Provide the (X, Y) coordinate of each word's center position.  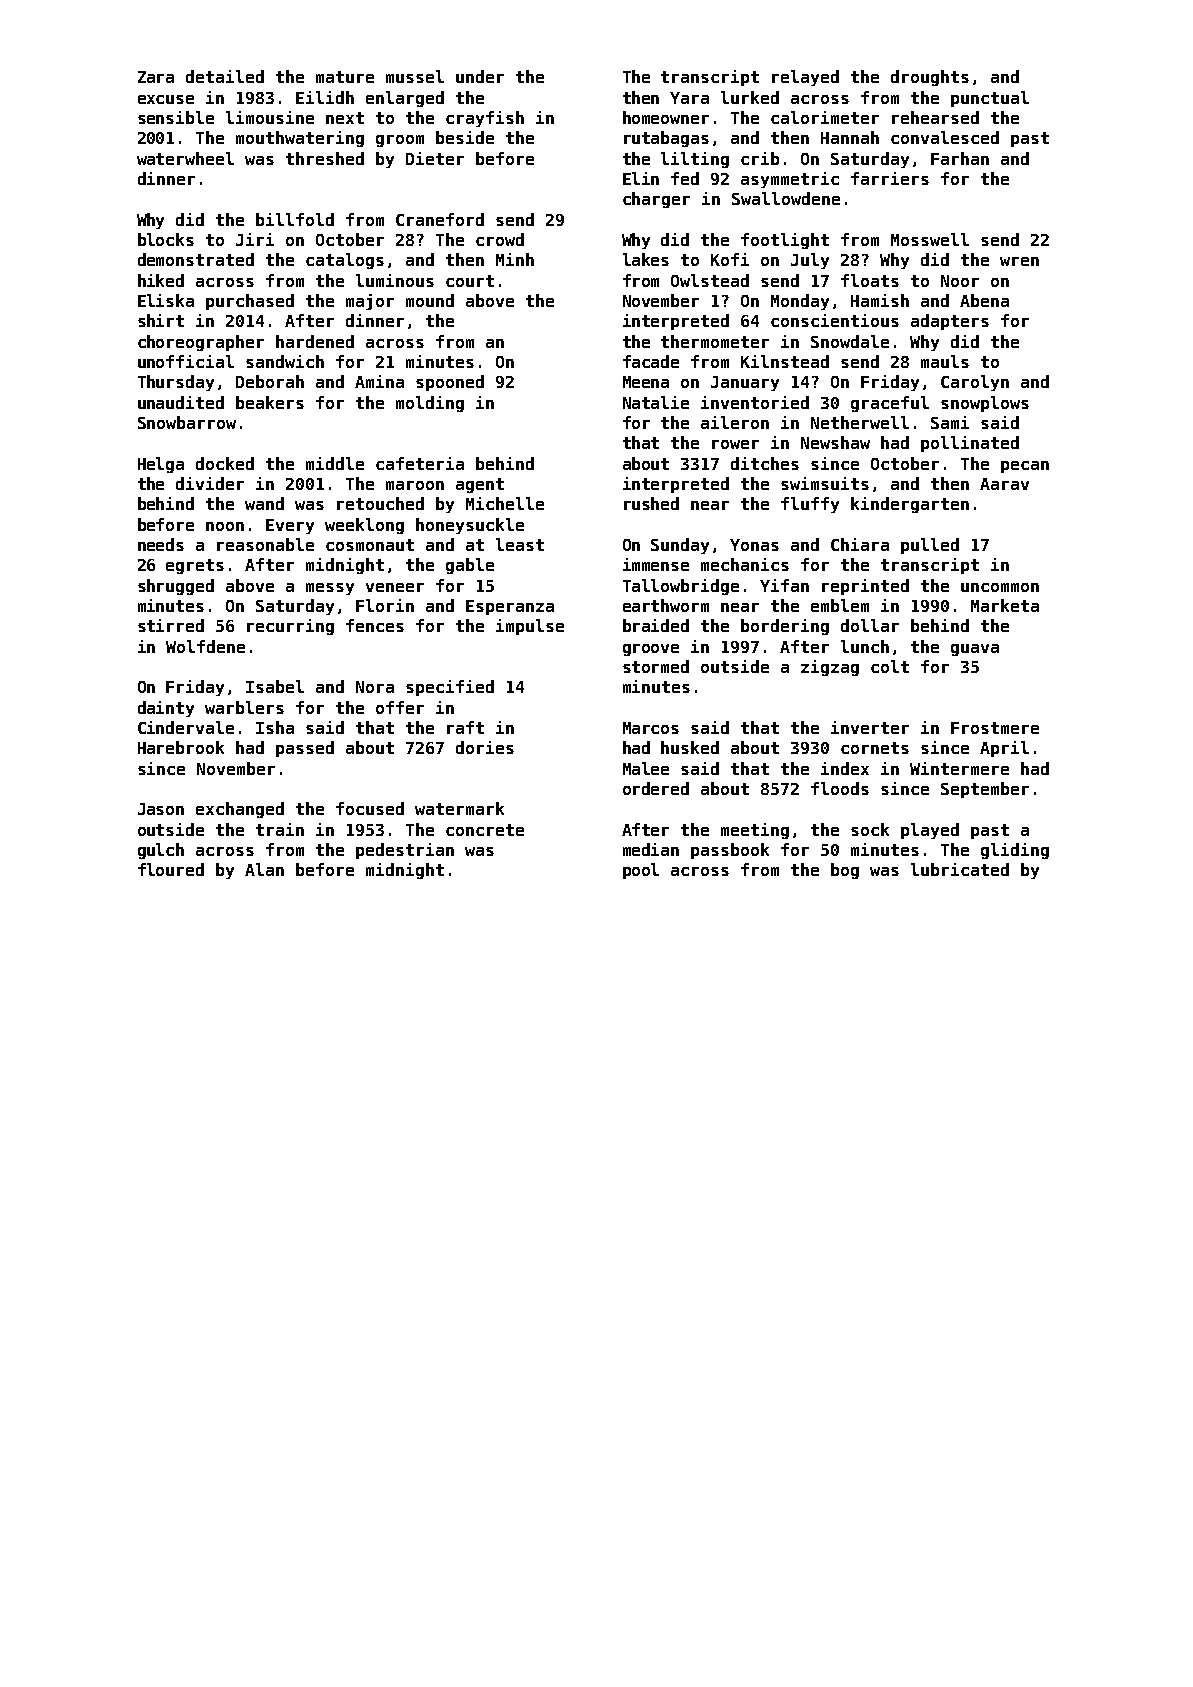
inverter (870, 727)
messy (330, 589)
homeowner (666, 117)
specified (450, 688)
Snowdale (850, 341)
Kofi (730, 259)
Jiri (255, 239)
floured (171, 869)
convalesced (945, 137)
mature (345, 77)
